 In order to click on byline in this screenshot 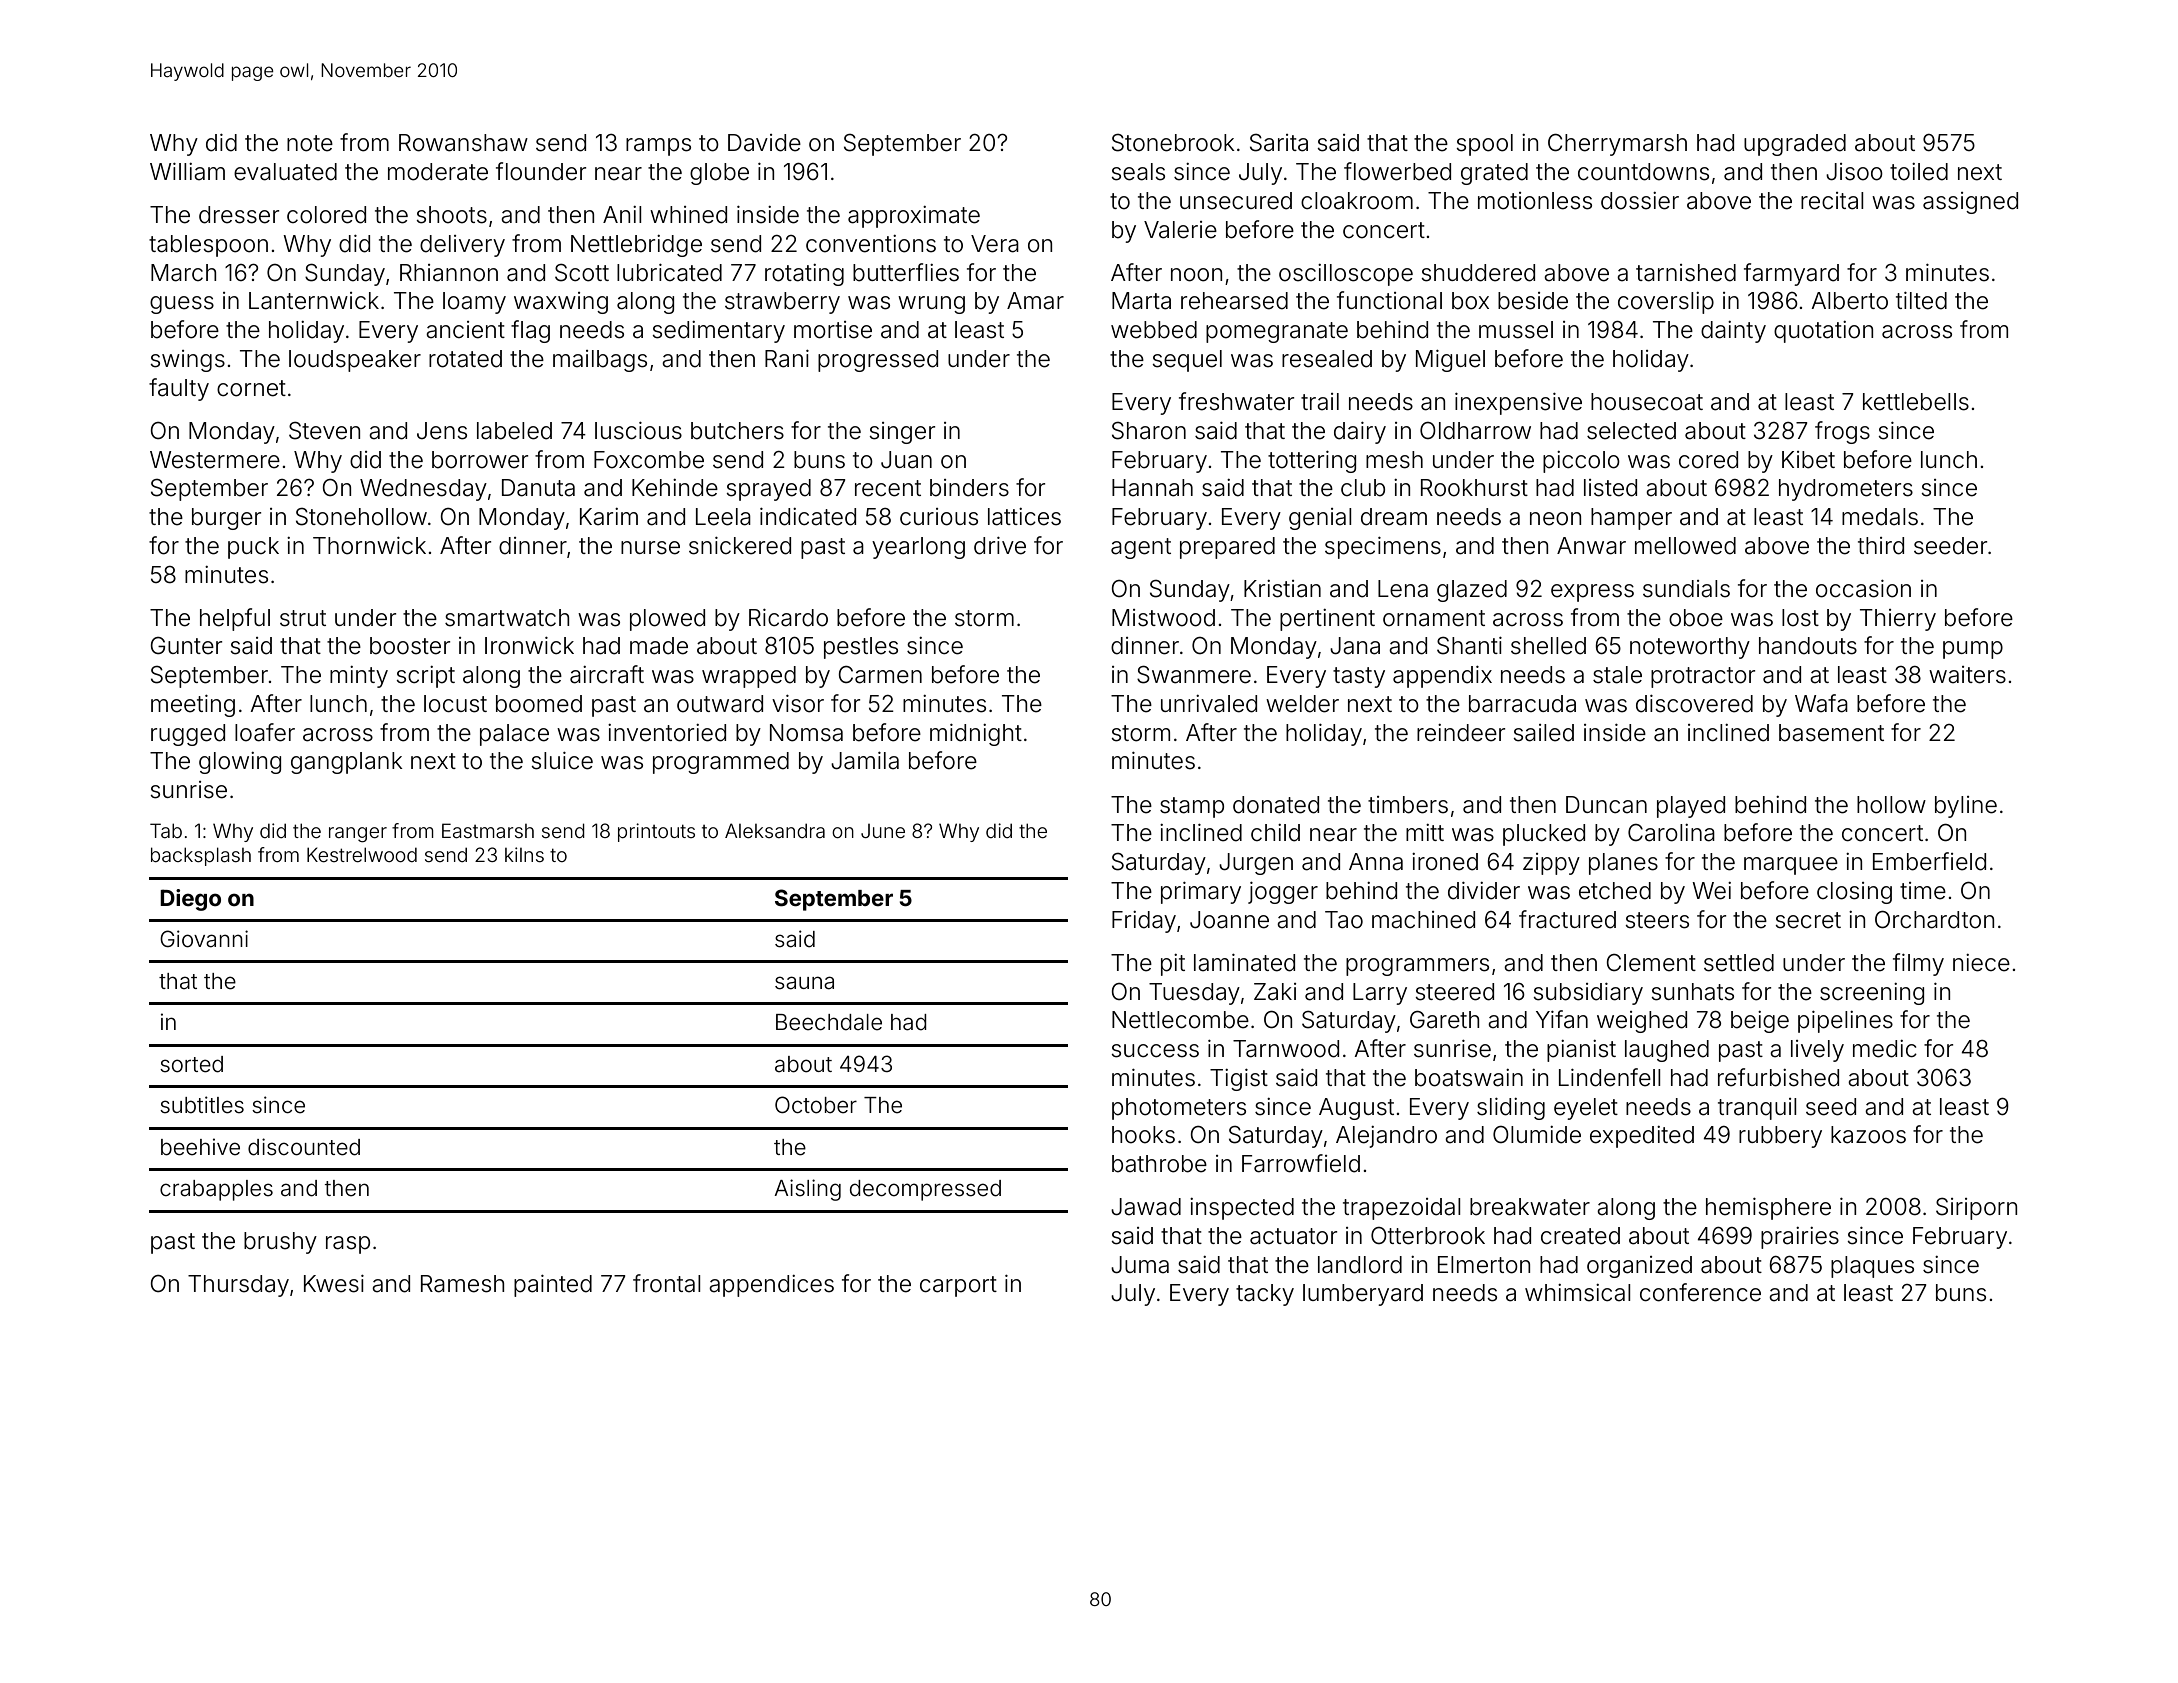, I will do `click(1966, 807)`.
